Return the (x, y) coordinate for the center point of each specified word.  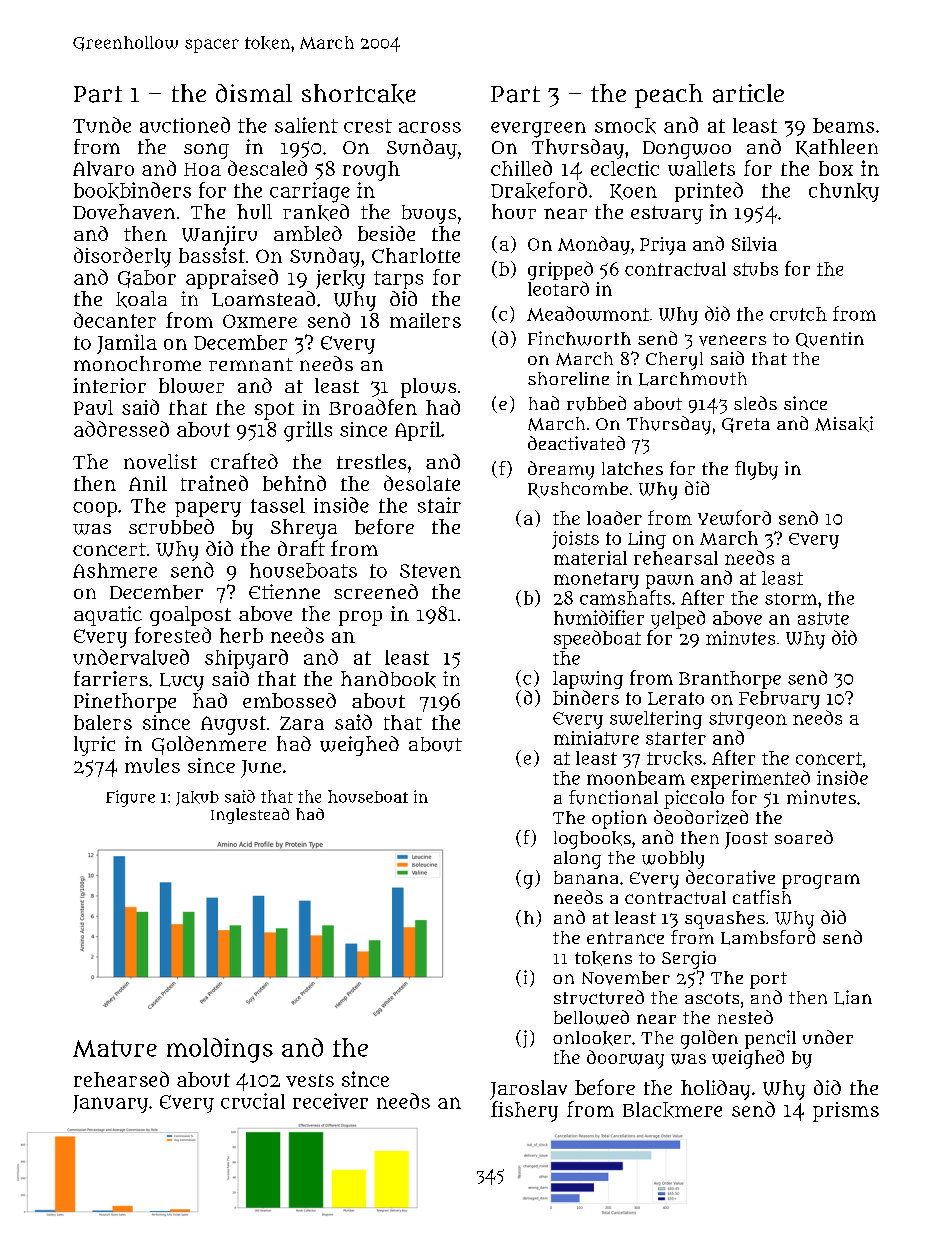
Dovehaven (124, 212)
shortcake (359, 94)
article (748, 93)
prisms (846, 1112)
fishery (524, 1111)
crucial (253, 1101)
